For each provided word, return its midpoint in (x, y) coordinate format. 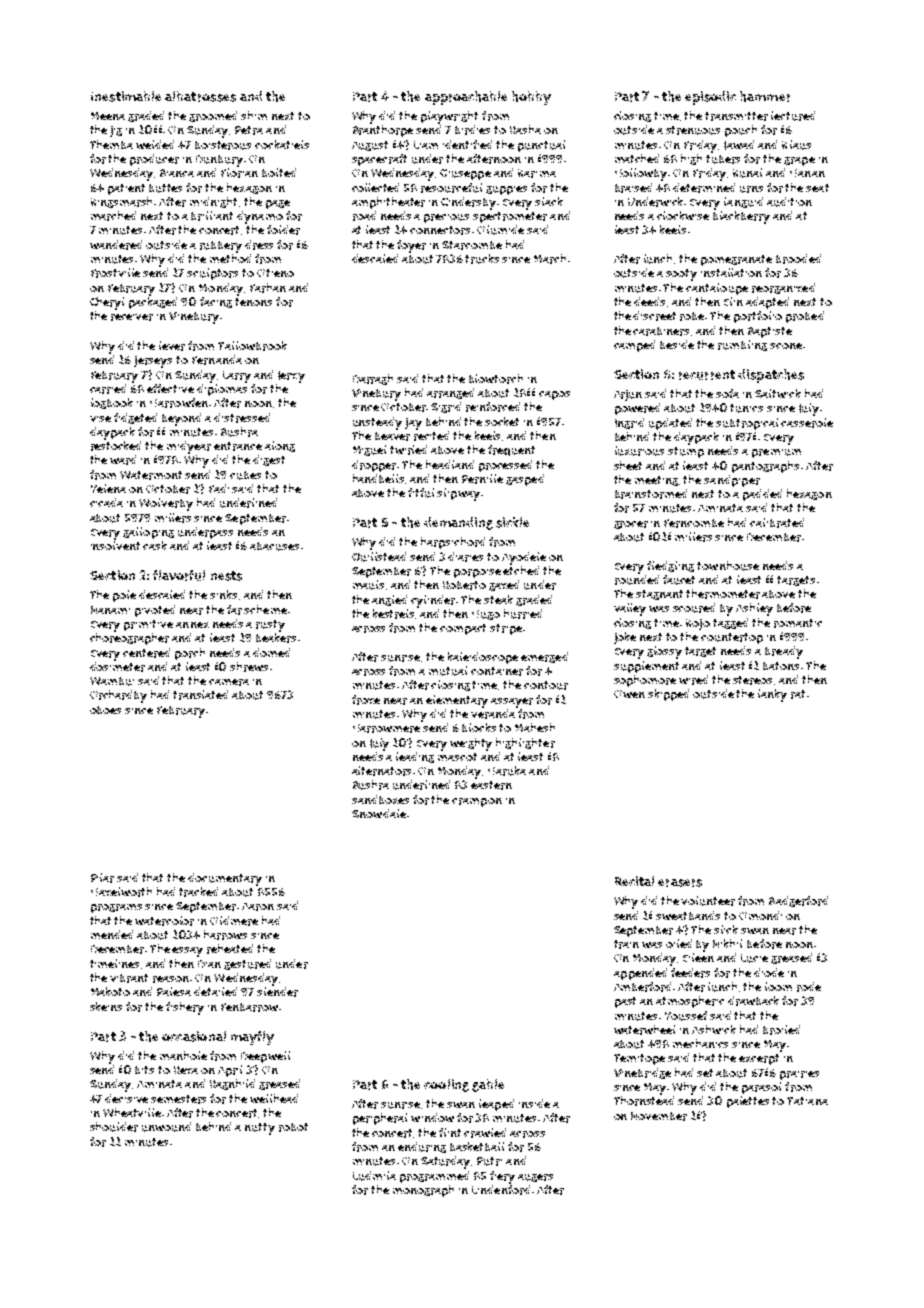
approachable (466, 98)
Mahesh (535, 727)
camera (229, 682)
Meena (108, 116)
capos (554, 395)
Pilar (102, 878)
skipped (668, 695)
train (626, 944)
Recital (634, 881)
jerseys (153, 362)
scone (786, 346)
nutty (260, 1129)
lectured (793, 116)
